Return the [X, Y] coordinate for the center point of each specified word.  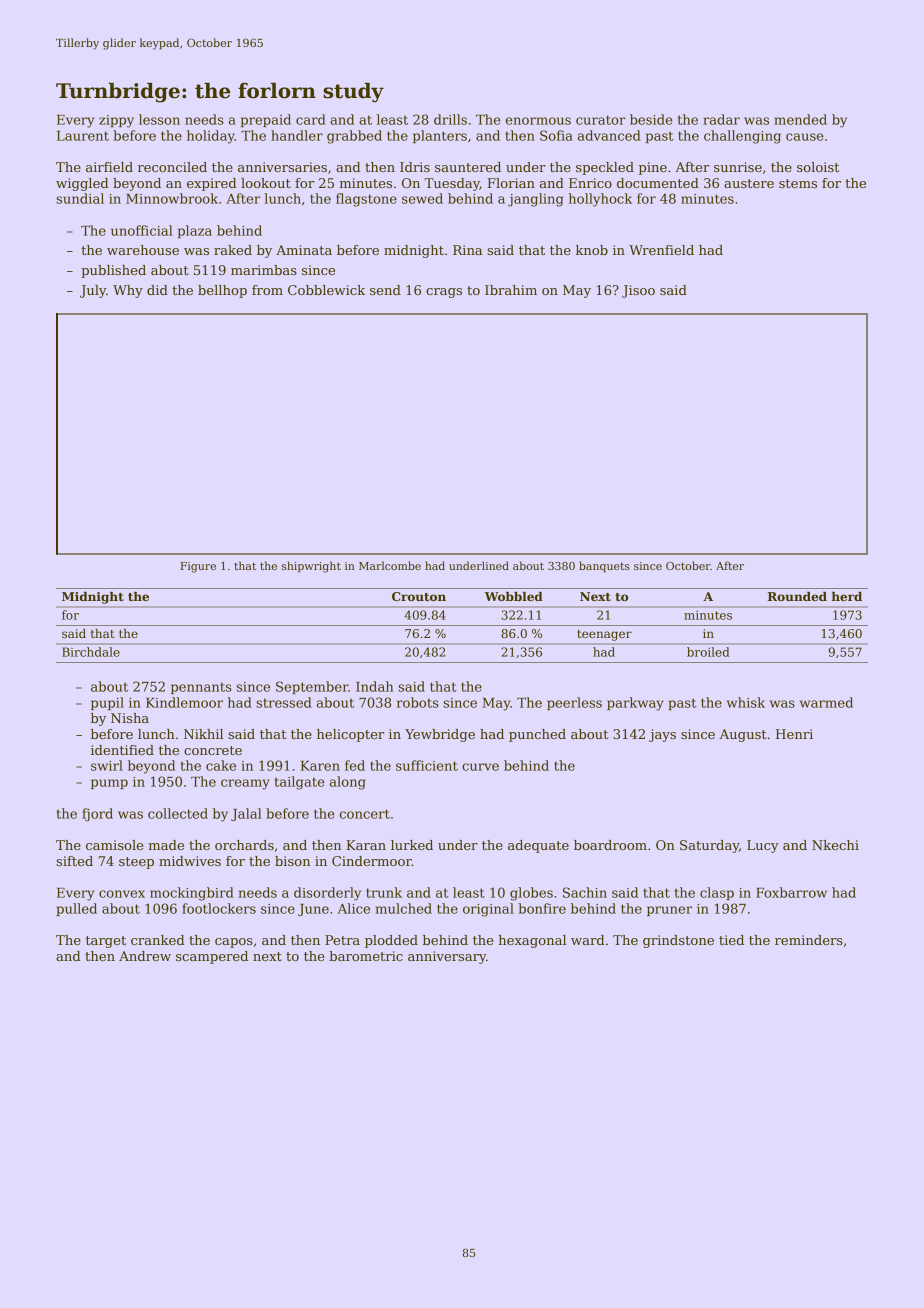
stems [798, 183]
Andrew [145, 956]
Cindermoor [372, 861]
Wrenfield [661, 250]
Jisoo [638, 291]
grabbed [354, 137]
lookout [266, 183]
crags [444, 293]
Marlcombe [390, 565]
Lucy [763, 846]
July [93, 291]
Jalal [246, 814]
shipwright [311, 567]
